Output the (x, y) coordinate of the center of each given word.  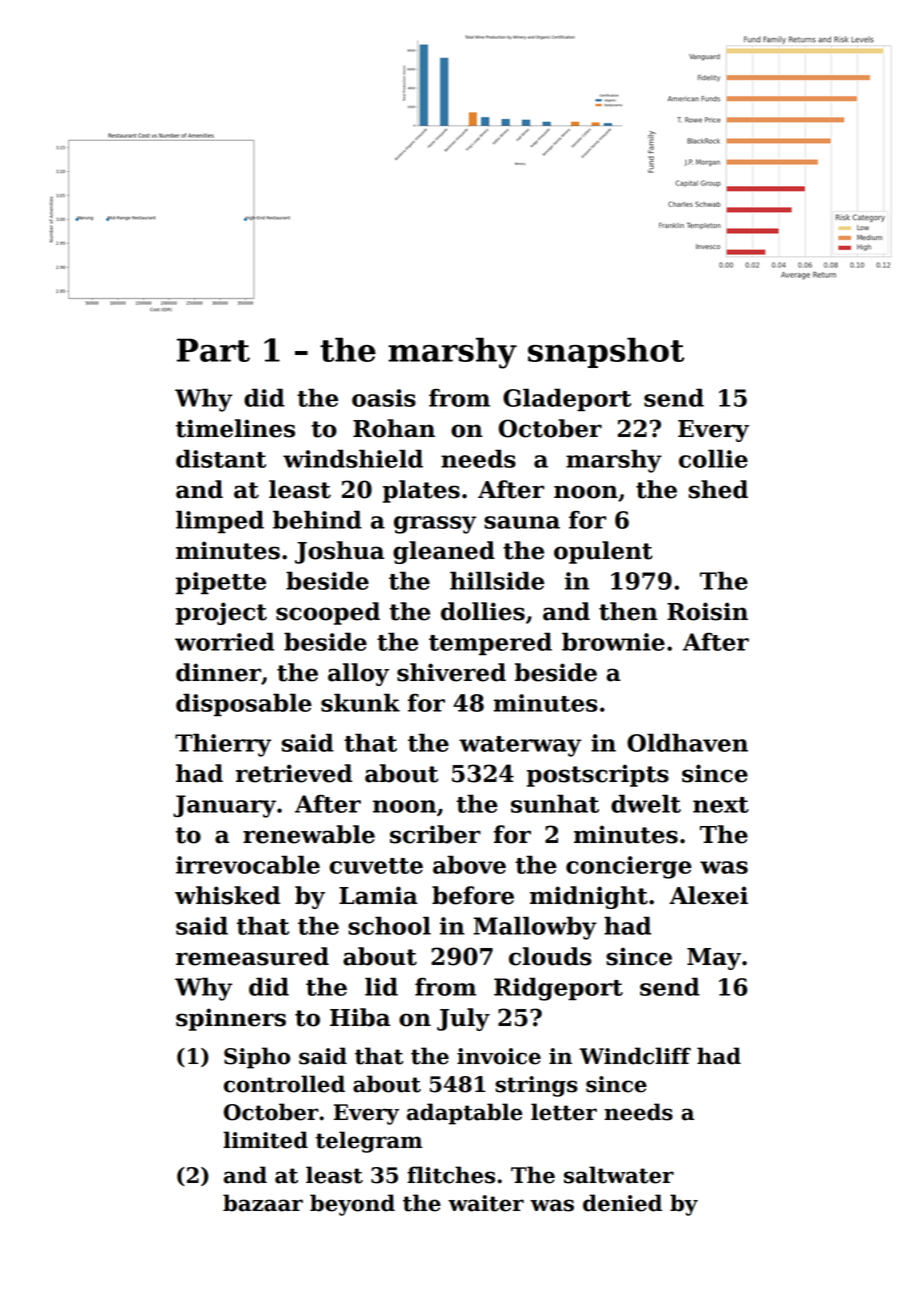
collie (713, 458)
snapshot (606, 352)
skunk (360, 702)
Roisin (707, 611)
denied (622, 1203)
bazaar (263, 1203)
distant (221, 458)
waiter (486, 1203)
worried (224, 641)
